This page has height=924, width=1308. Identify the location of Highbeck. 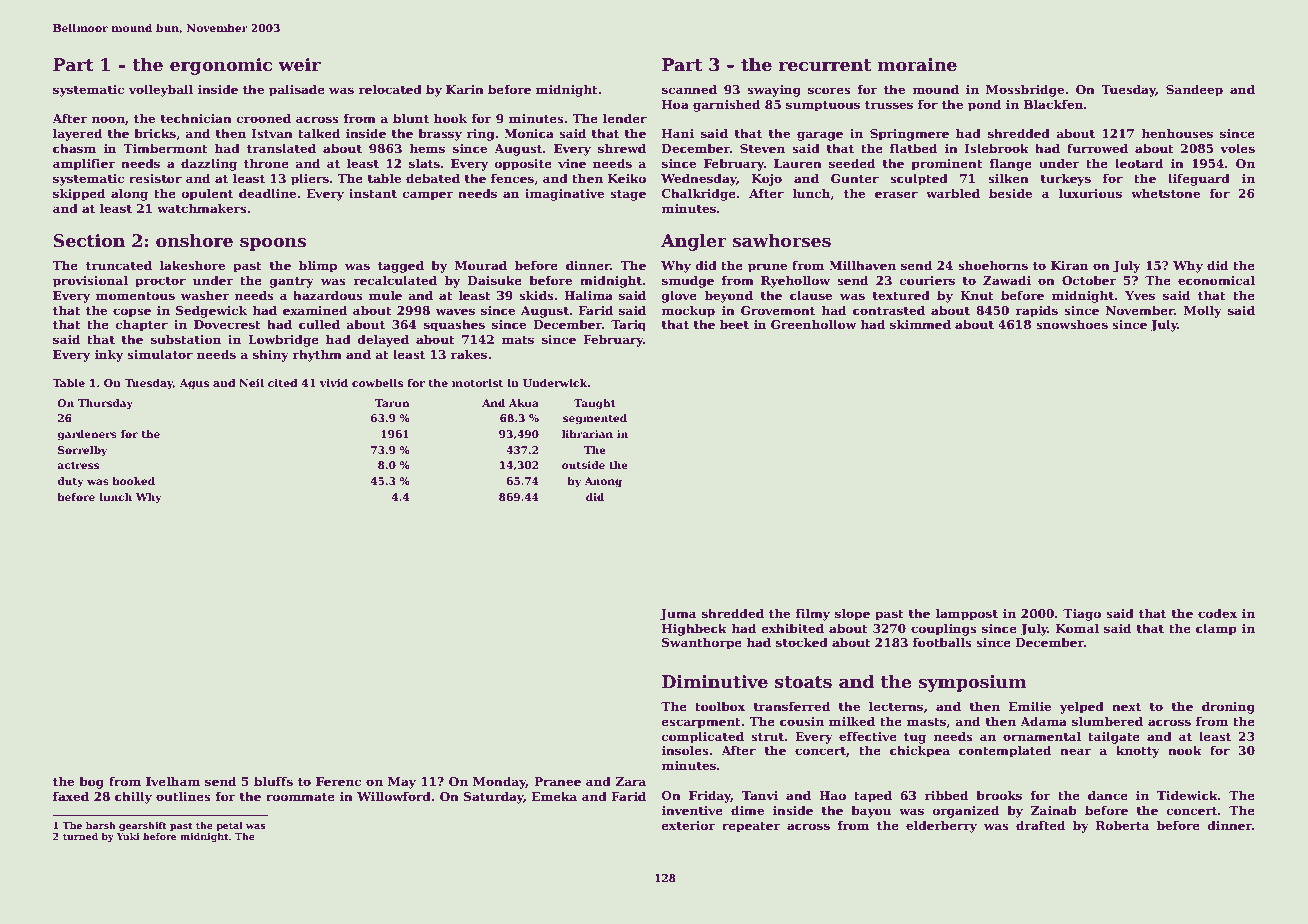
(694, 629).
